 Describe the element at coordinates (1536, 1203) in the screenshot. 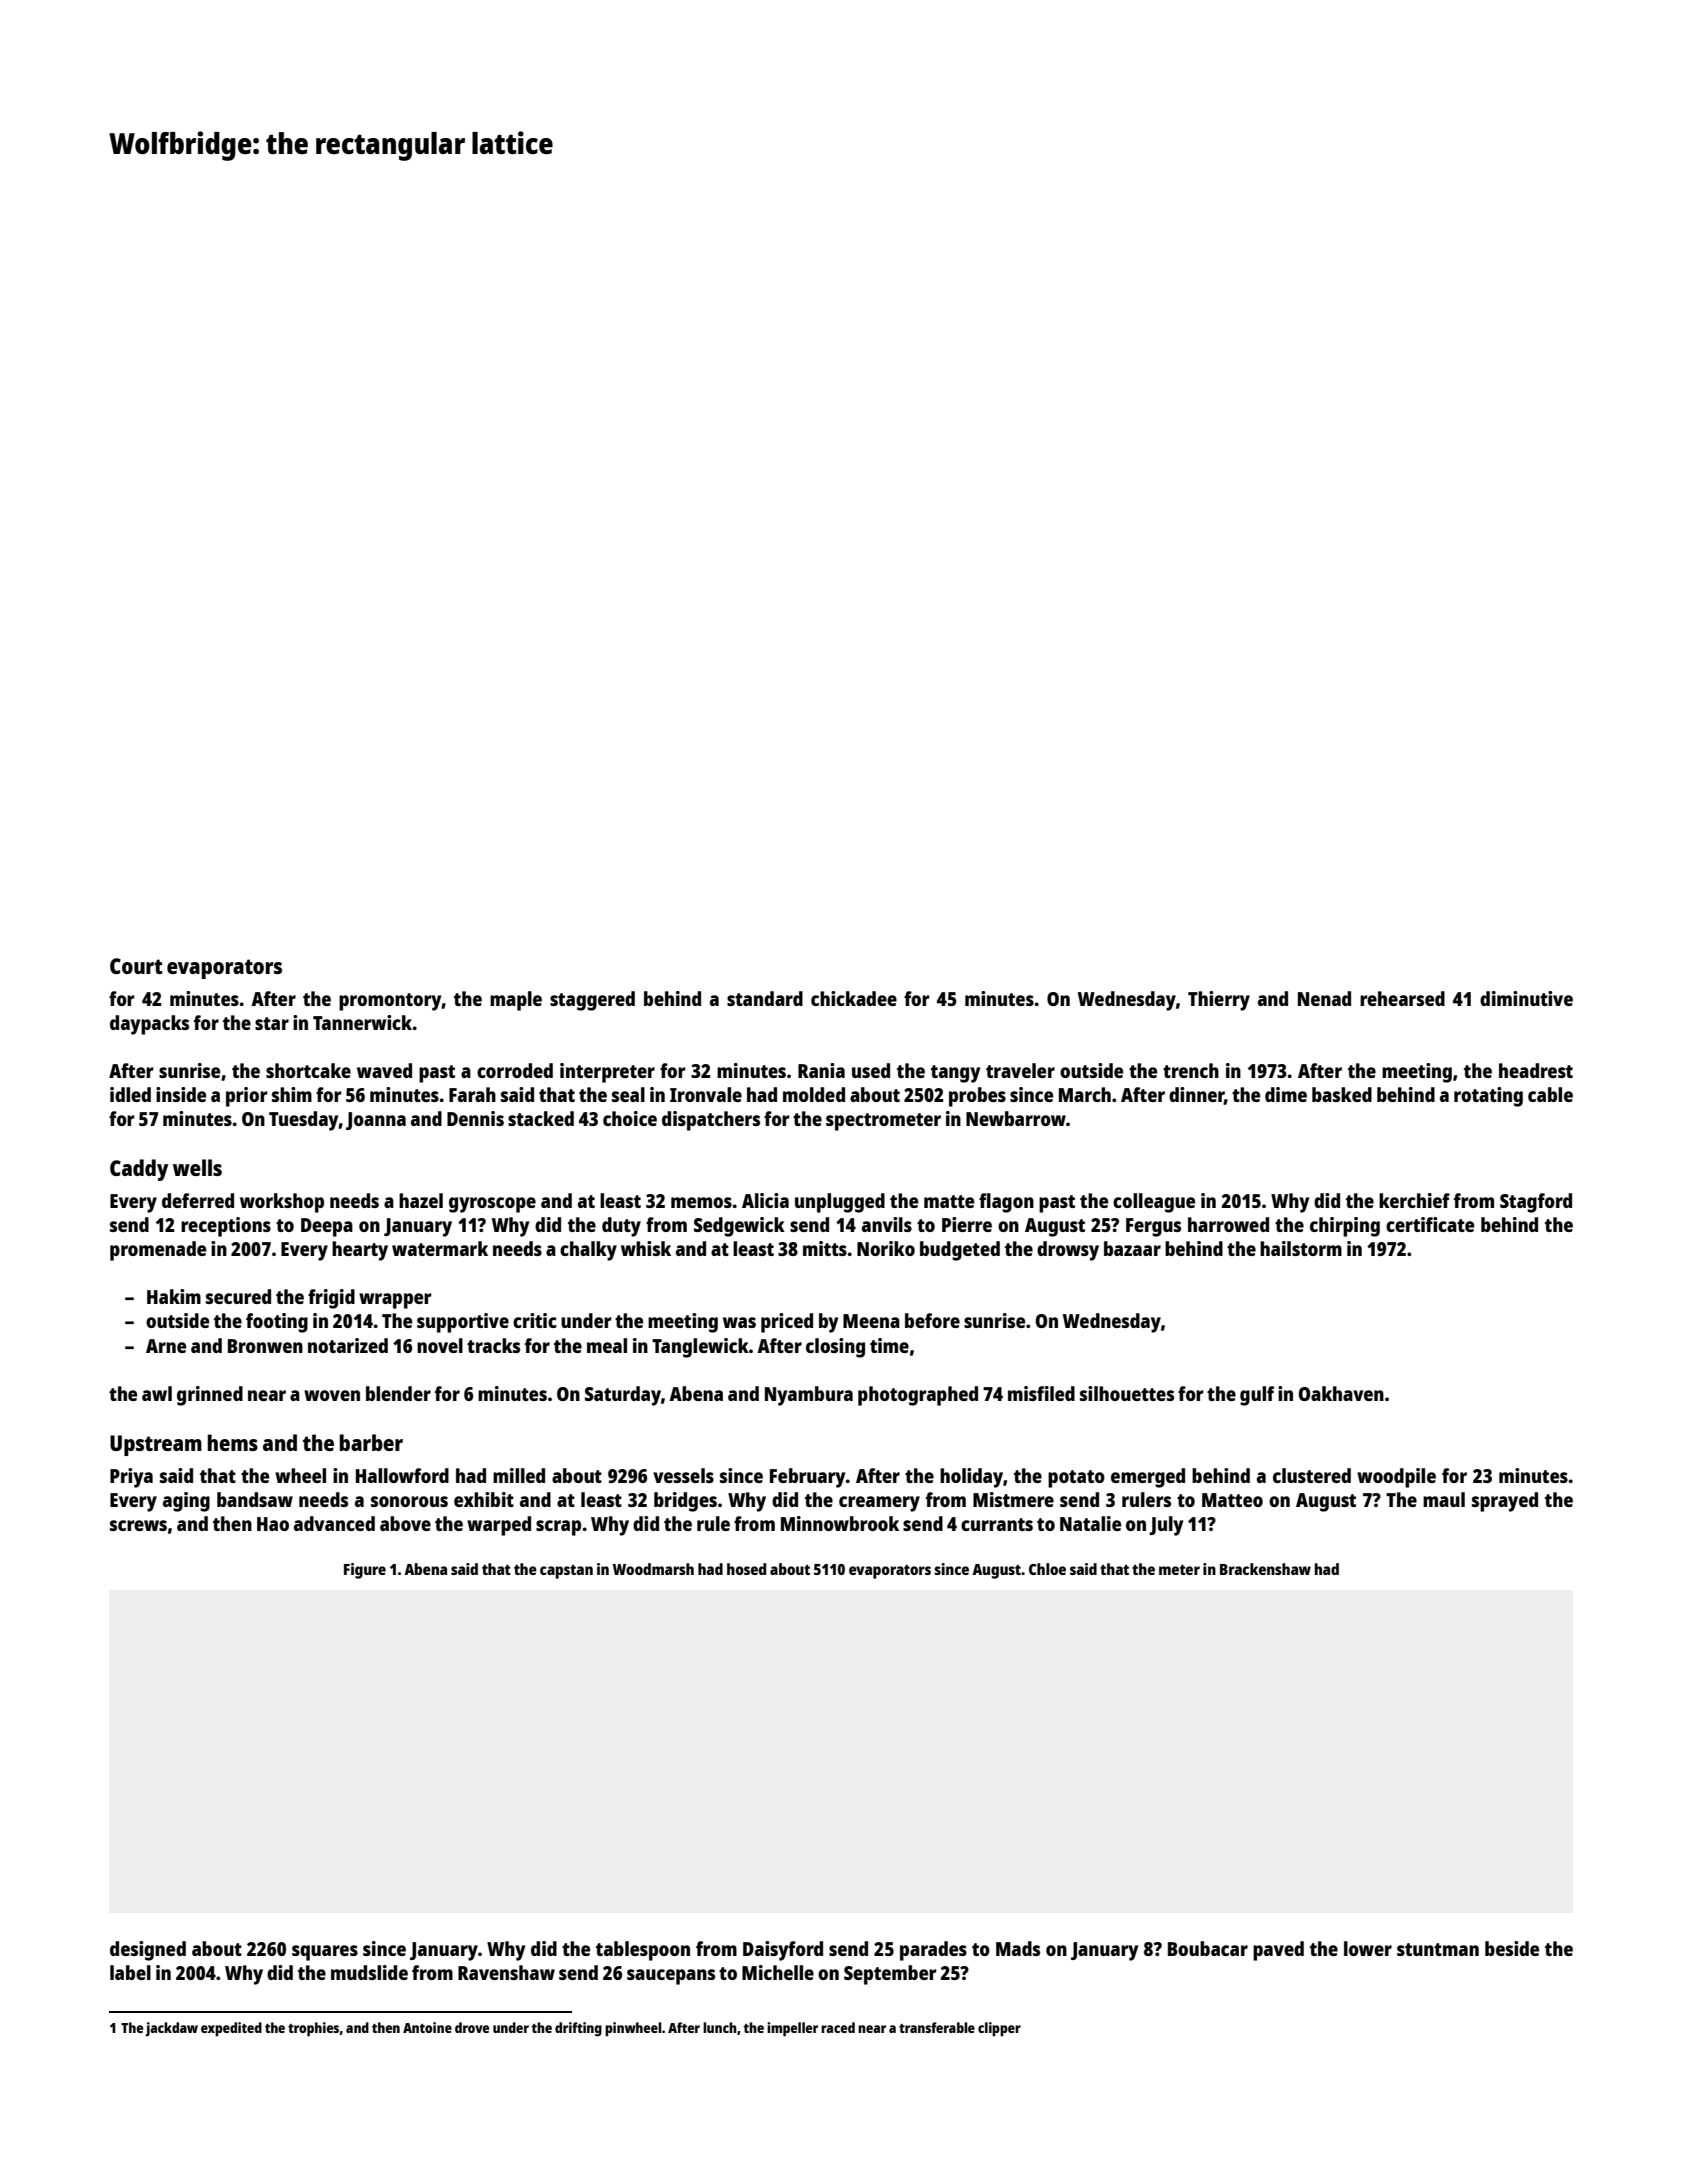

I see `Stagford` at that location.
